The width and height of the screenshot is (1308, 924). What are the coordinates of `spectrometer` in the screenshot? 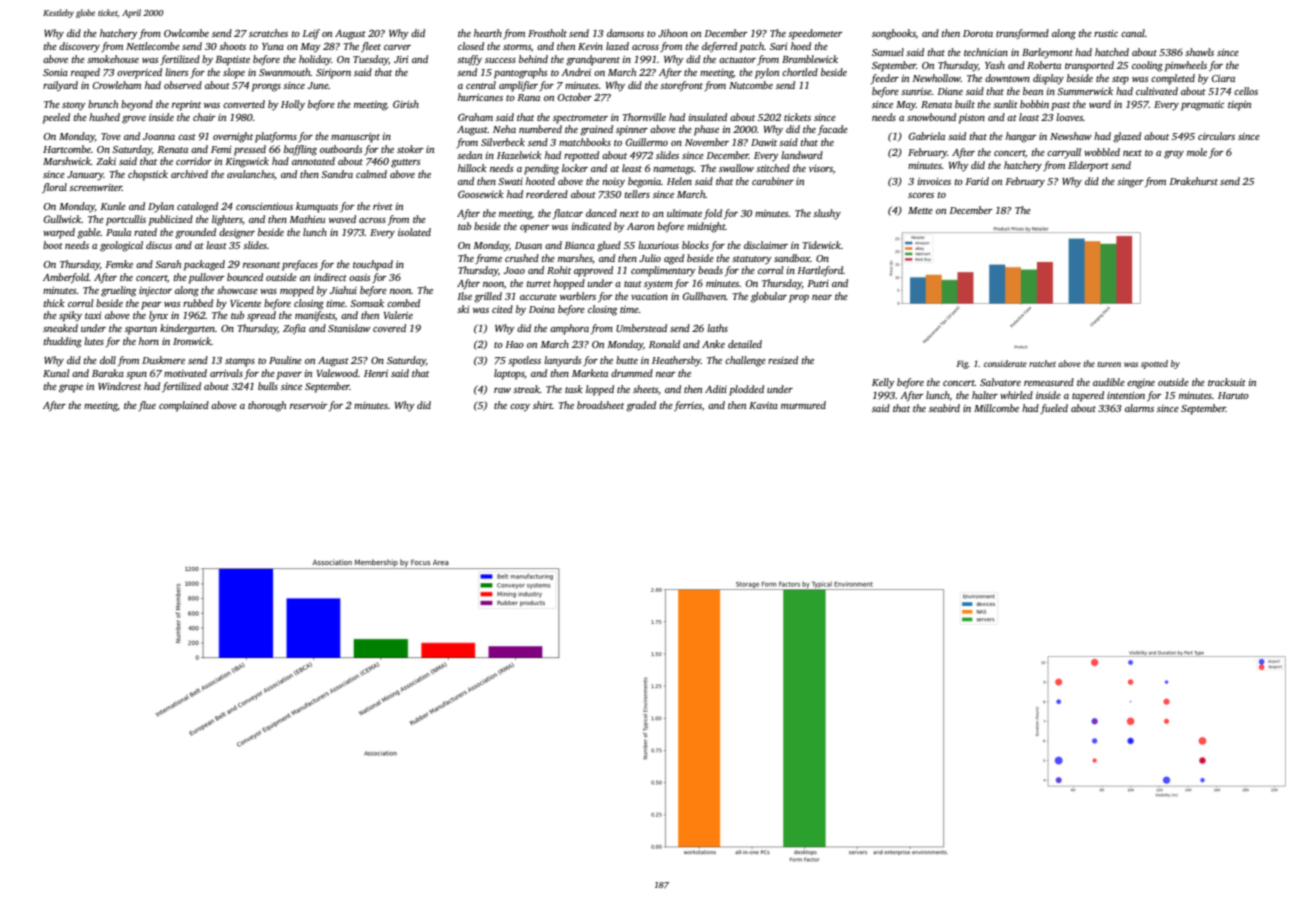 It's located at (580, 119).
